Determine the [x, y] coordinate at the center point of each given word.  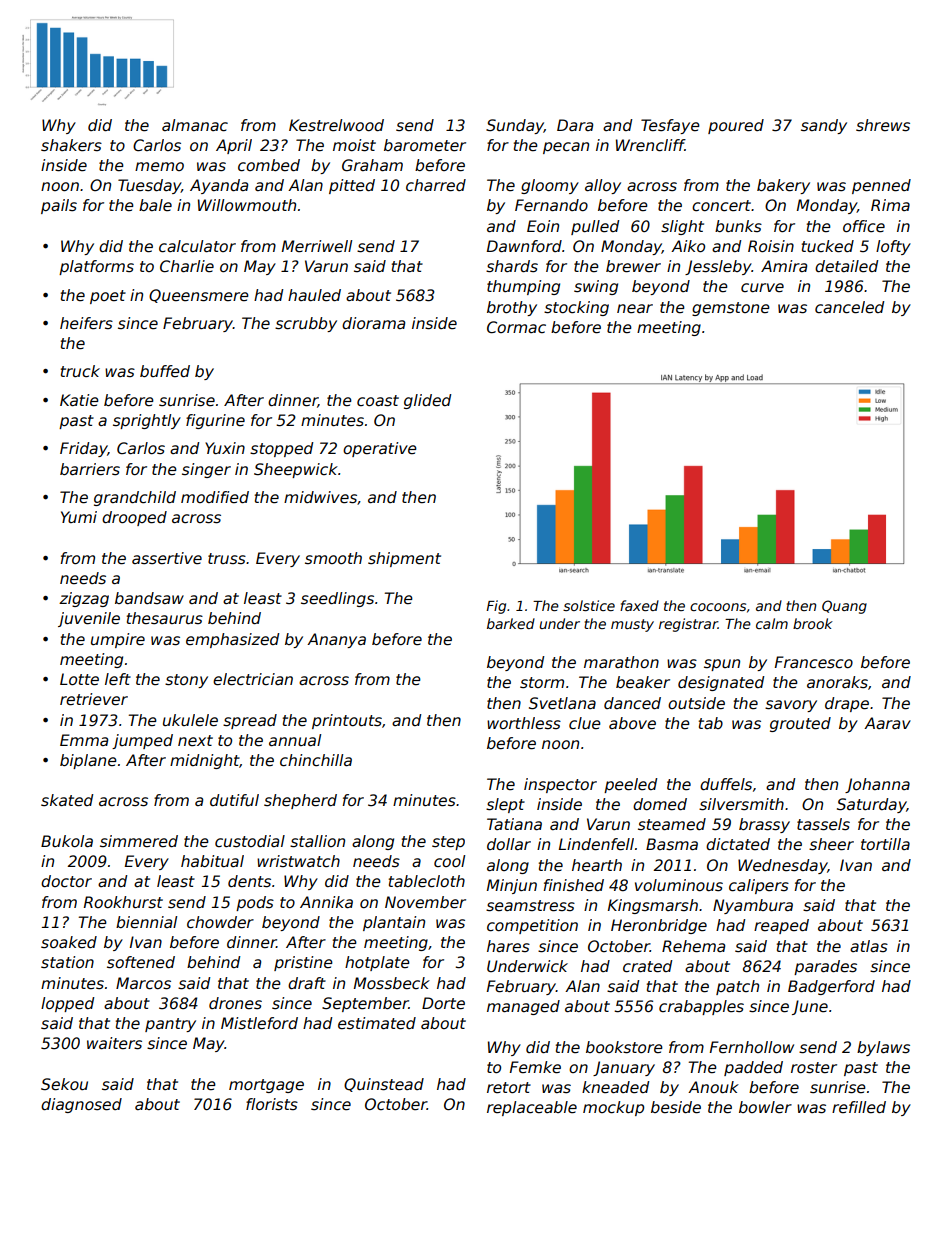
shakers [71, 145]
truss [227, 558]
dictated [738, 844]
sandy [824, 126]
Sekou [64, 1084]
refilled [859, 1107]
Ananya [336, 640]
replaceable [532, 1108]
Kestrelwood [336, 125]
